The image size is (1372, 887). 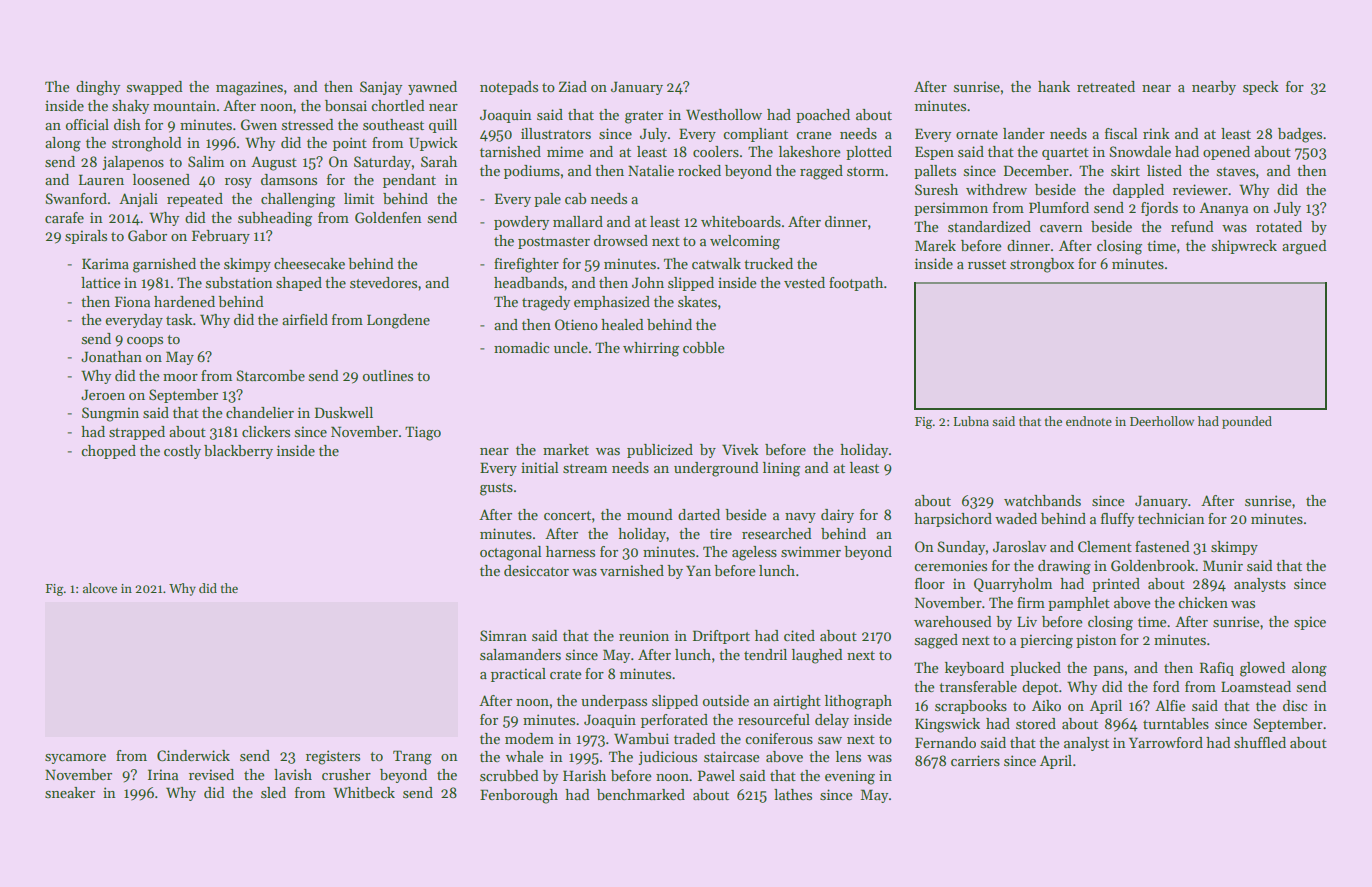 What do you see at coordinates (793, 794) in the document?
I see `lathes` at bounding box center [793, 794].
